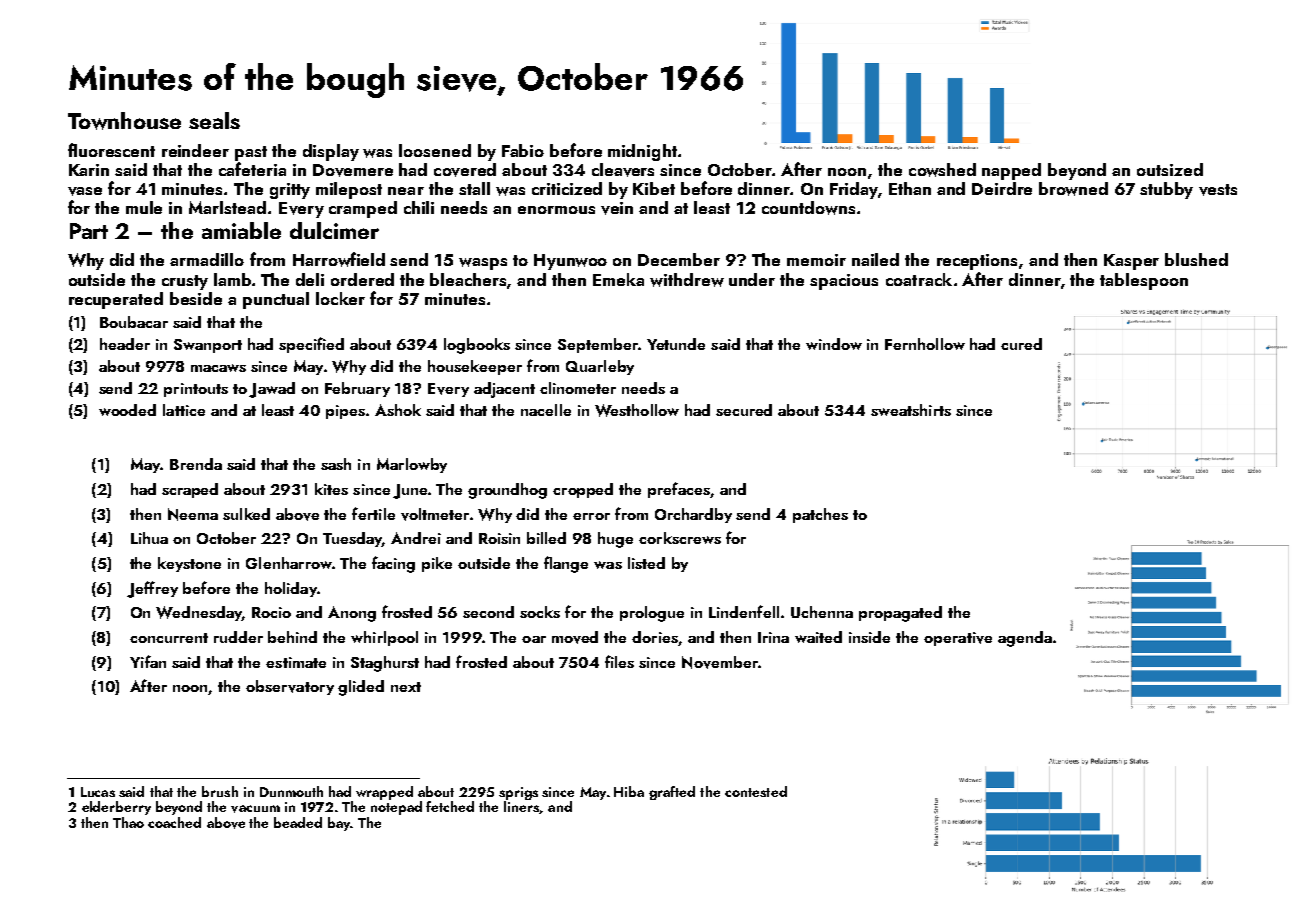 The width and height of the screenshot is (1308, 924). I want to click on contested, so click(756, 791).
